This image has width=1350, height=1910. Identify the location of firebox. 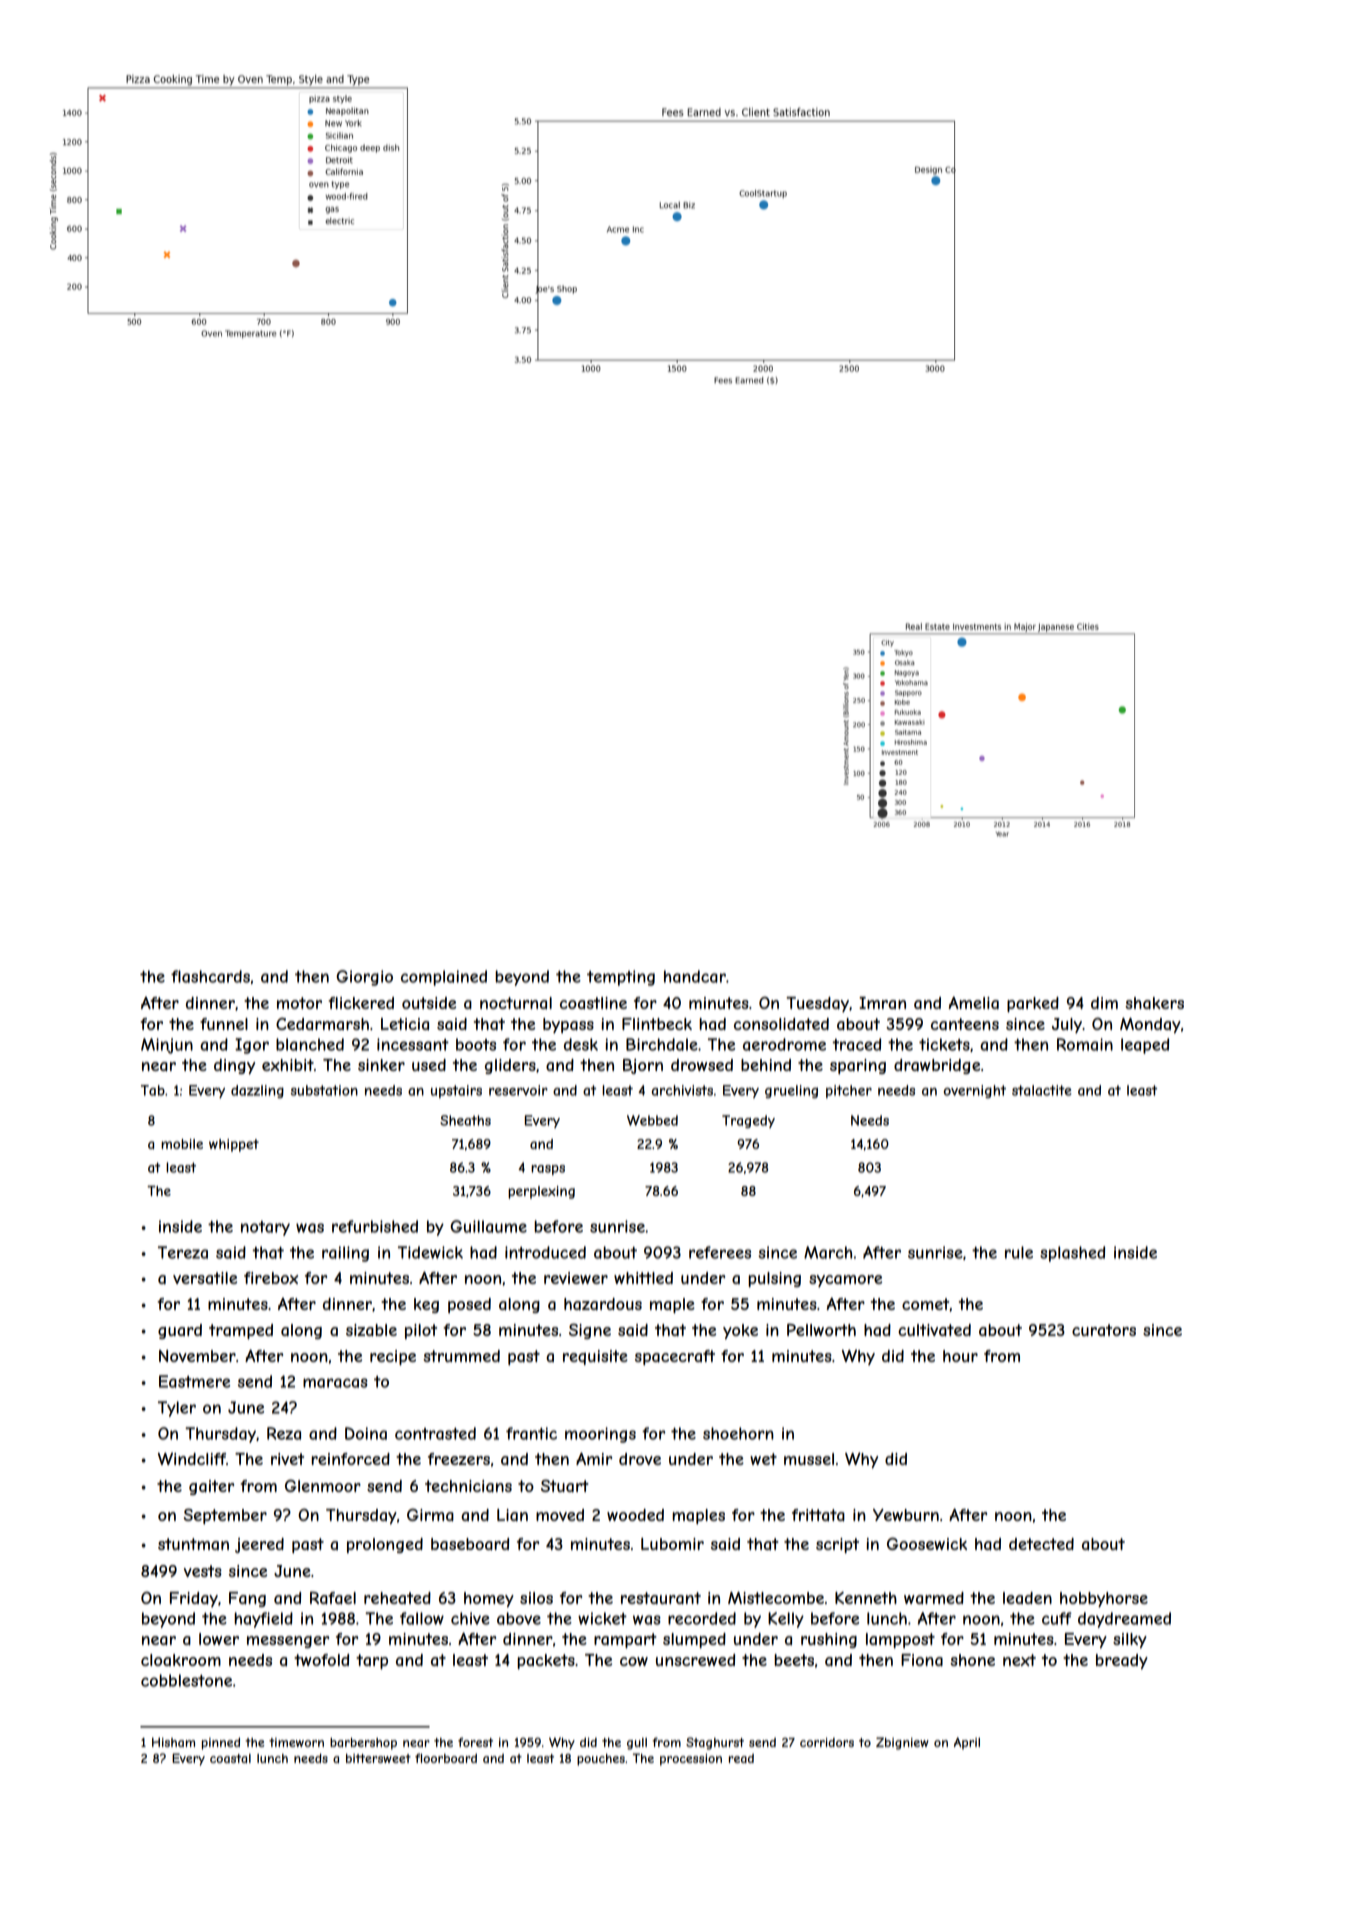
(271, 1278).
